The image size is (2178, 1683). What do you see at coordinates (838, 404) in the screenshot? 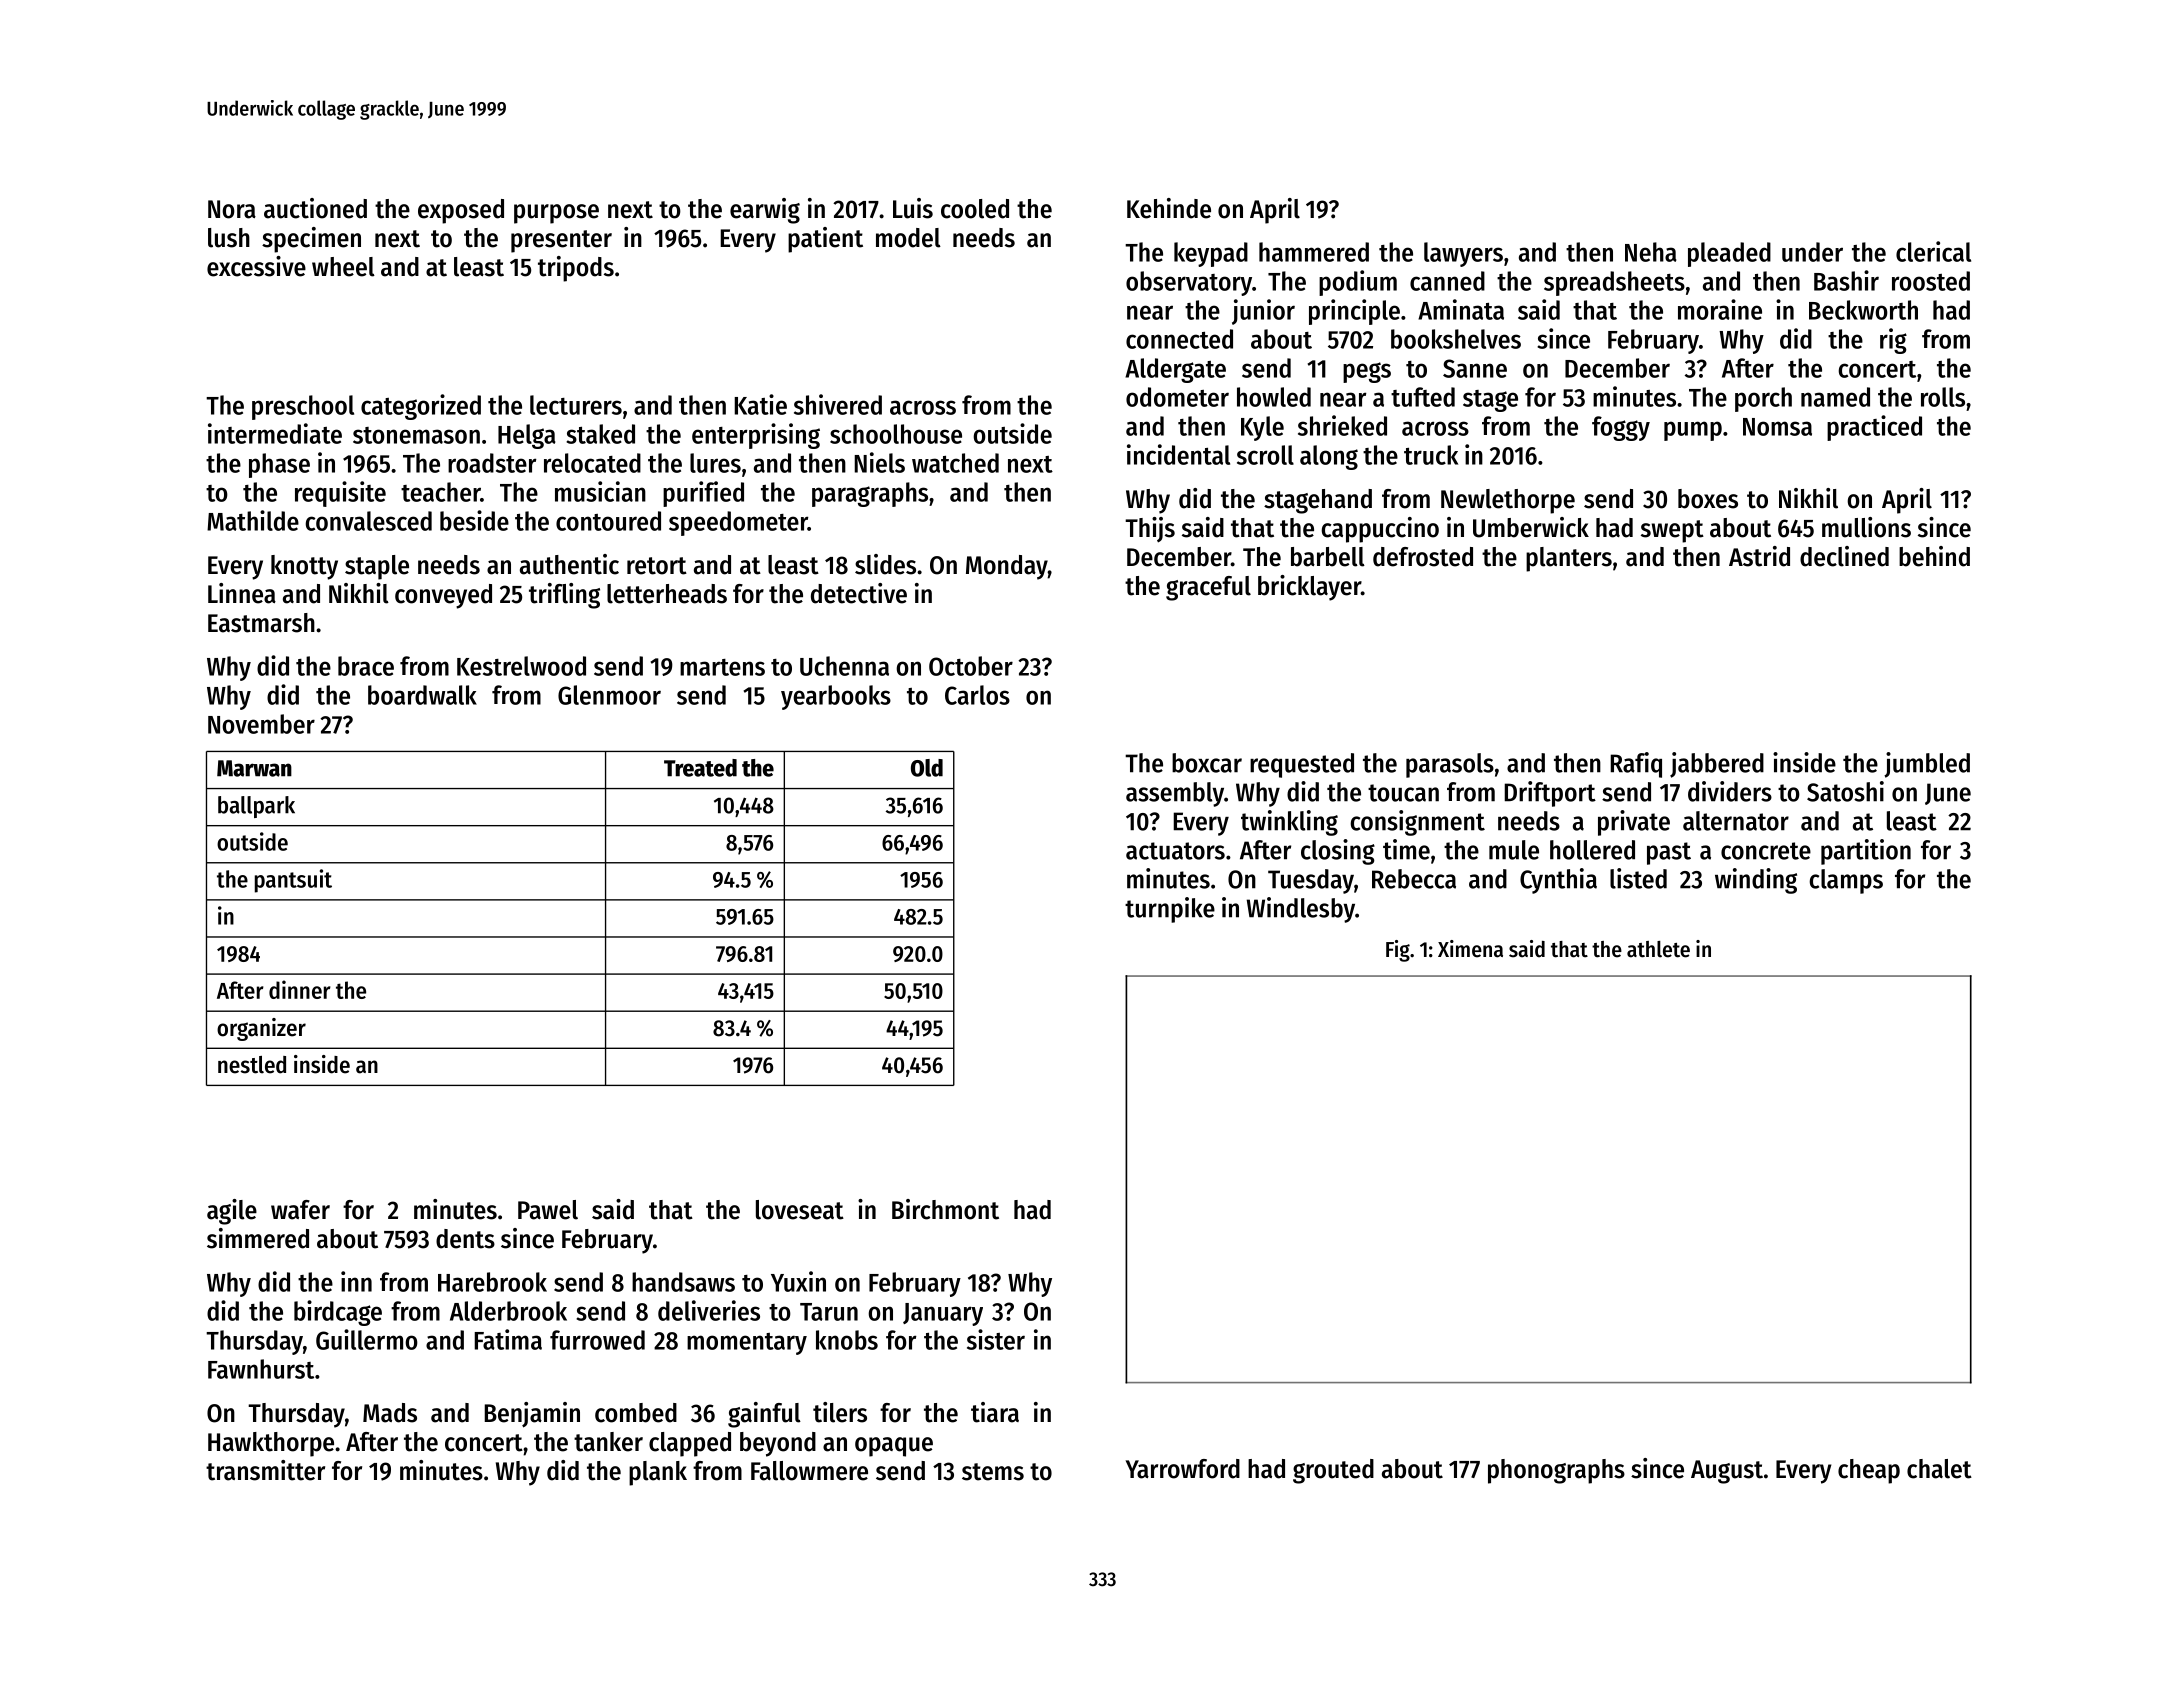
I see `shivered` at bounding box center [838, 404].
